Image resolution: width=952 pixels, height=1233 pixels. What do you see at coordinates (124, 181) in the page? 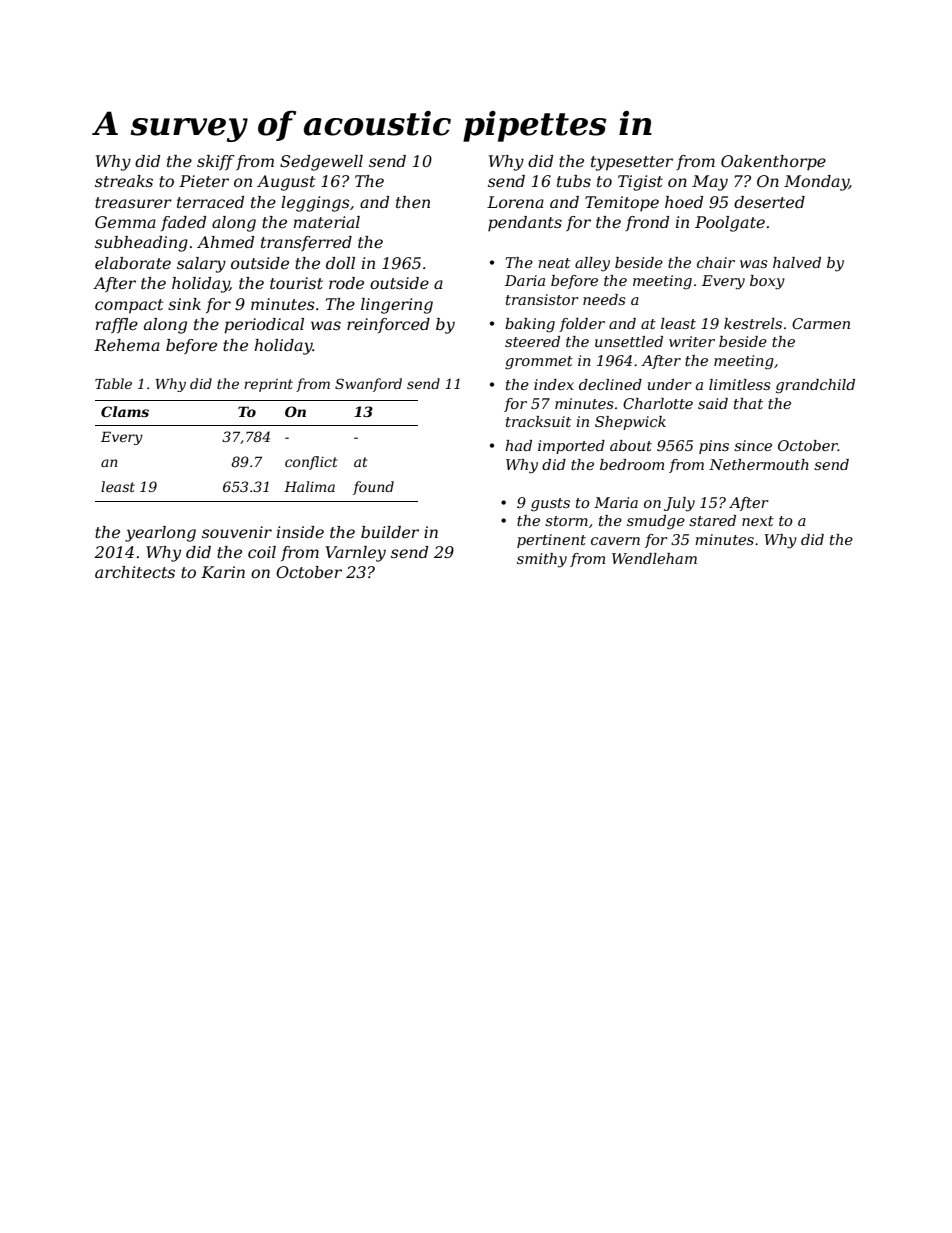
I see `streaks` at bounding box center [124, 181].
